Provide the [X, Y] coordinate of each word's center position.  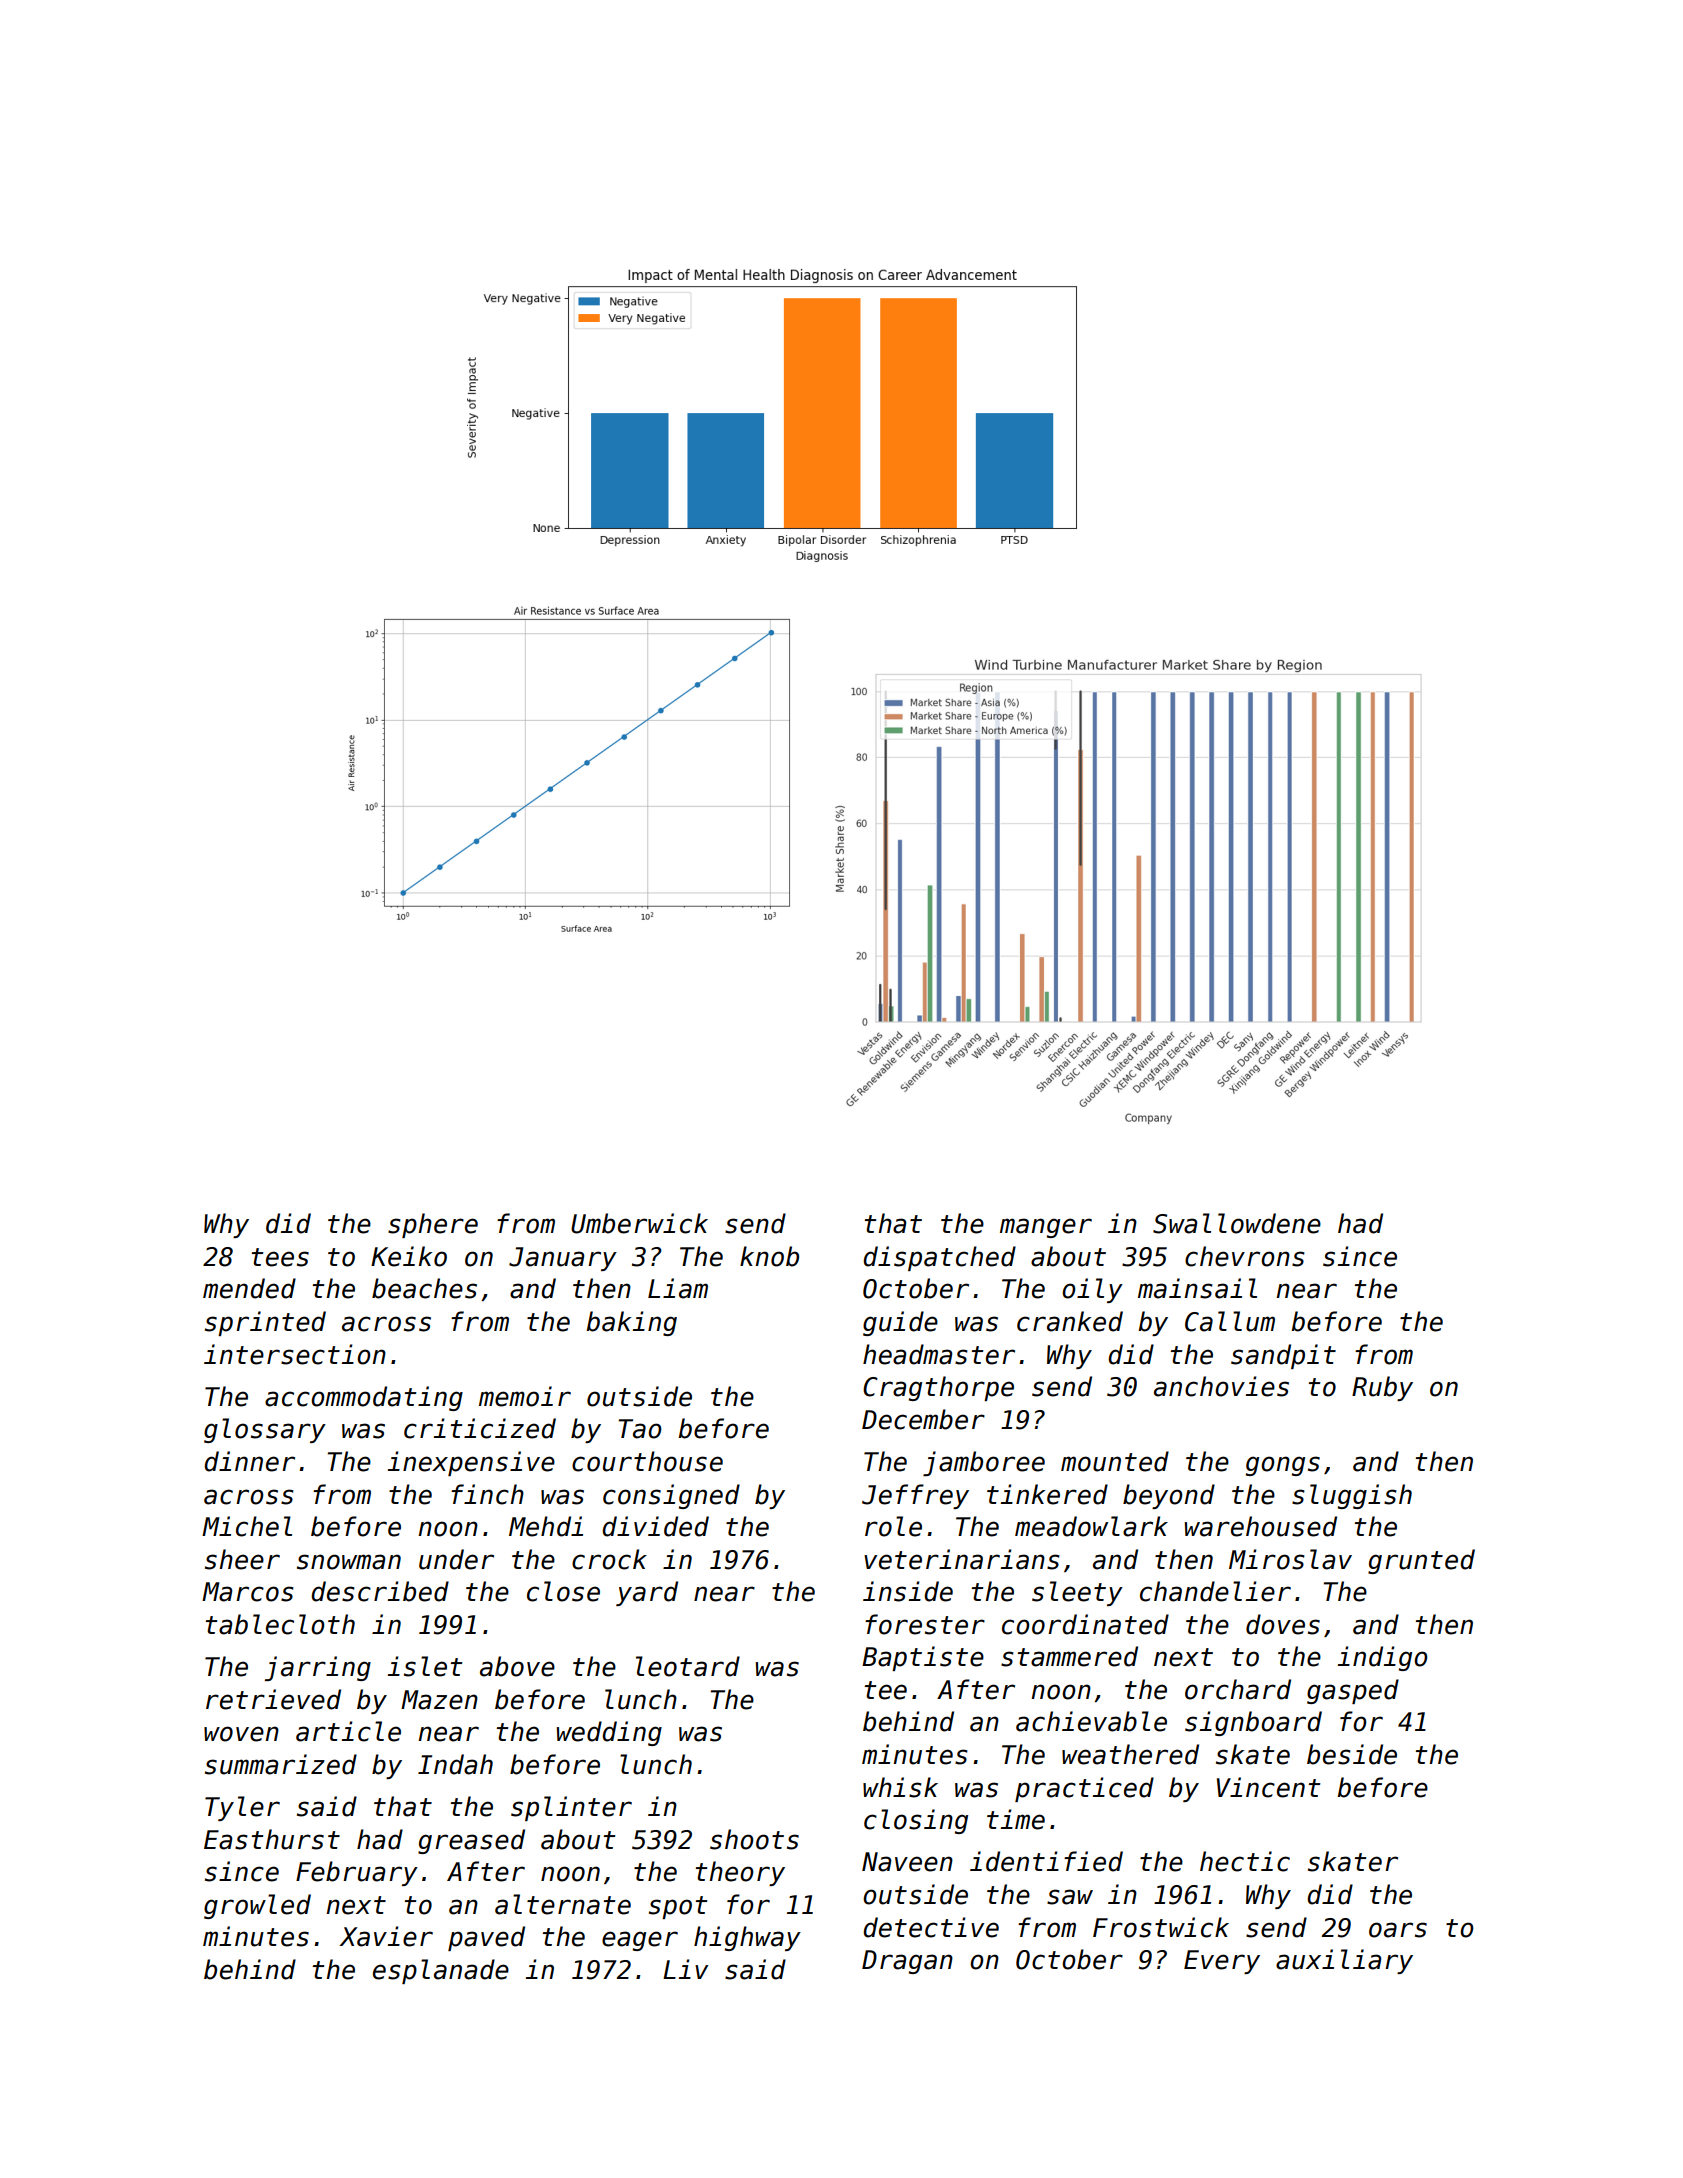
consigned [671, 1496]
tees [280, 1257]
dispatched [939, 1258]
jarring [318, 1668]
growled [257, 1906]
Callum [1230, 1321]
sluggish [1352, 1496]
